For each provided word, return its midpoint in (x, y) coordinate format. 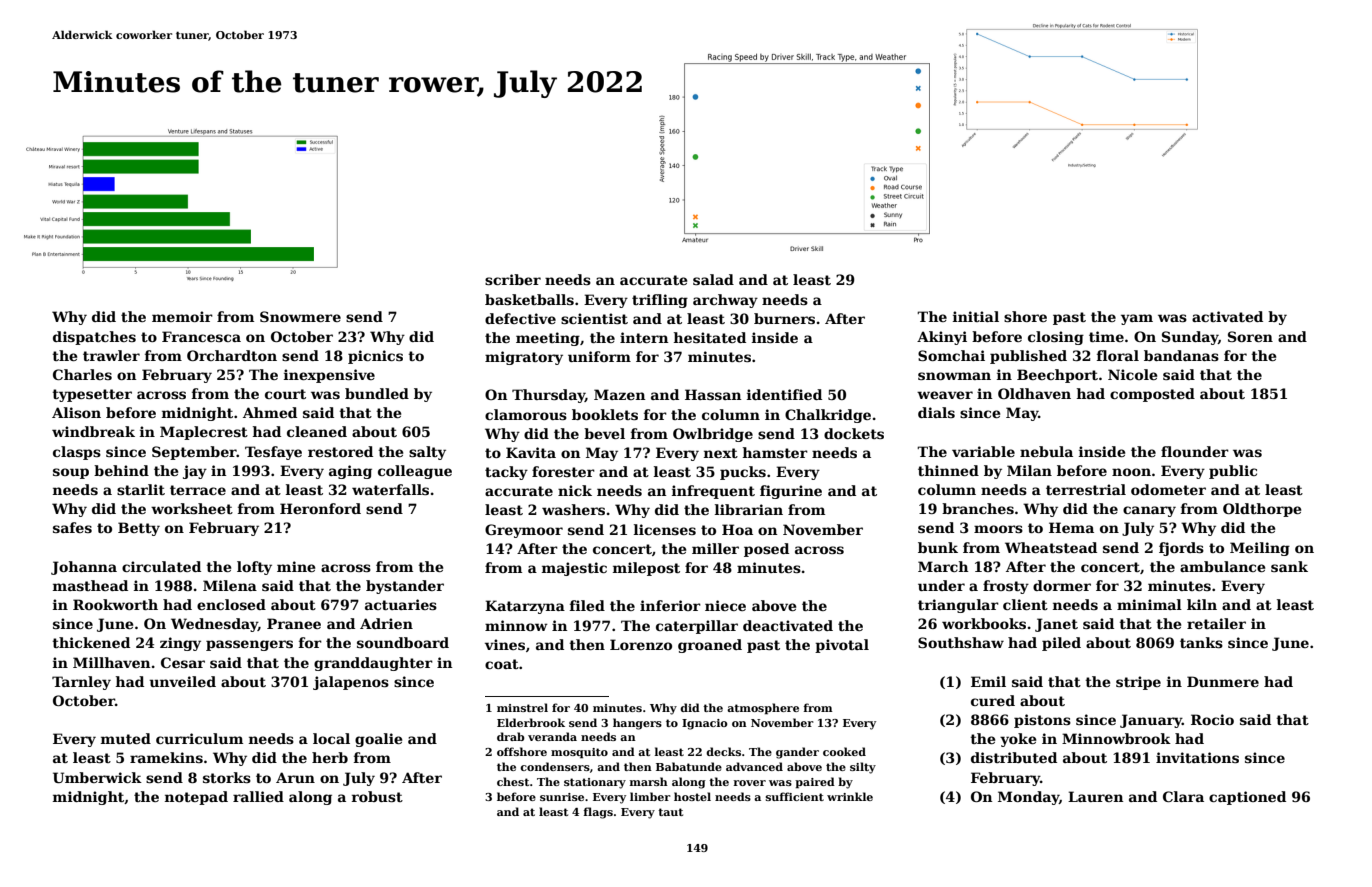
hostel (692, 796)
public (1233, 472)
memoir (182, 316)
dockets (854, 433)
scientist (594, 318)
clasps (77, 453)
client (1025, 604)
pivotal (842, 646)
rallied (258, 796)
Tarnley (81, 683)
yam (1137, 319)
